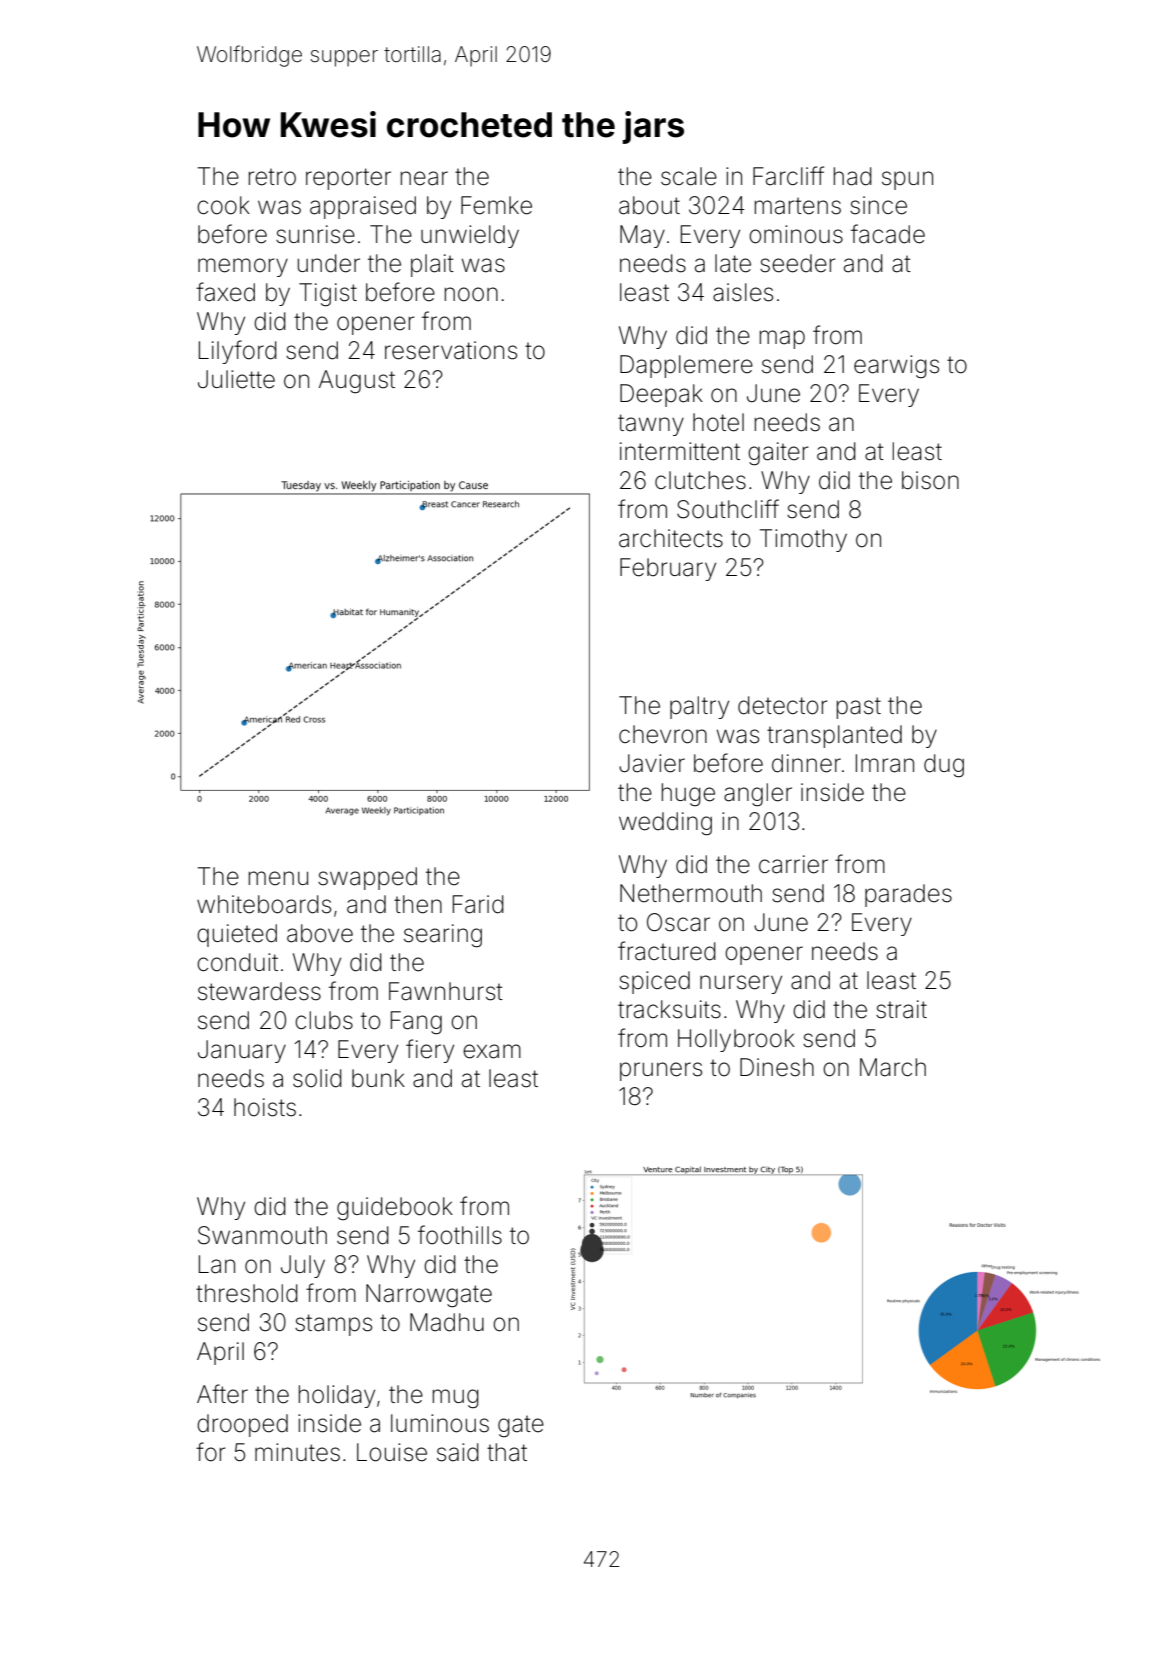  What do you see at coordinates (458, 1452) in the screenshot?
I see `said` at bounding box center [458, 1452].
